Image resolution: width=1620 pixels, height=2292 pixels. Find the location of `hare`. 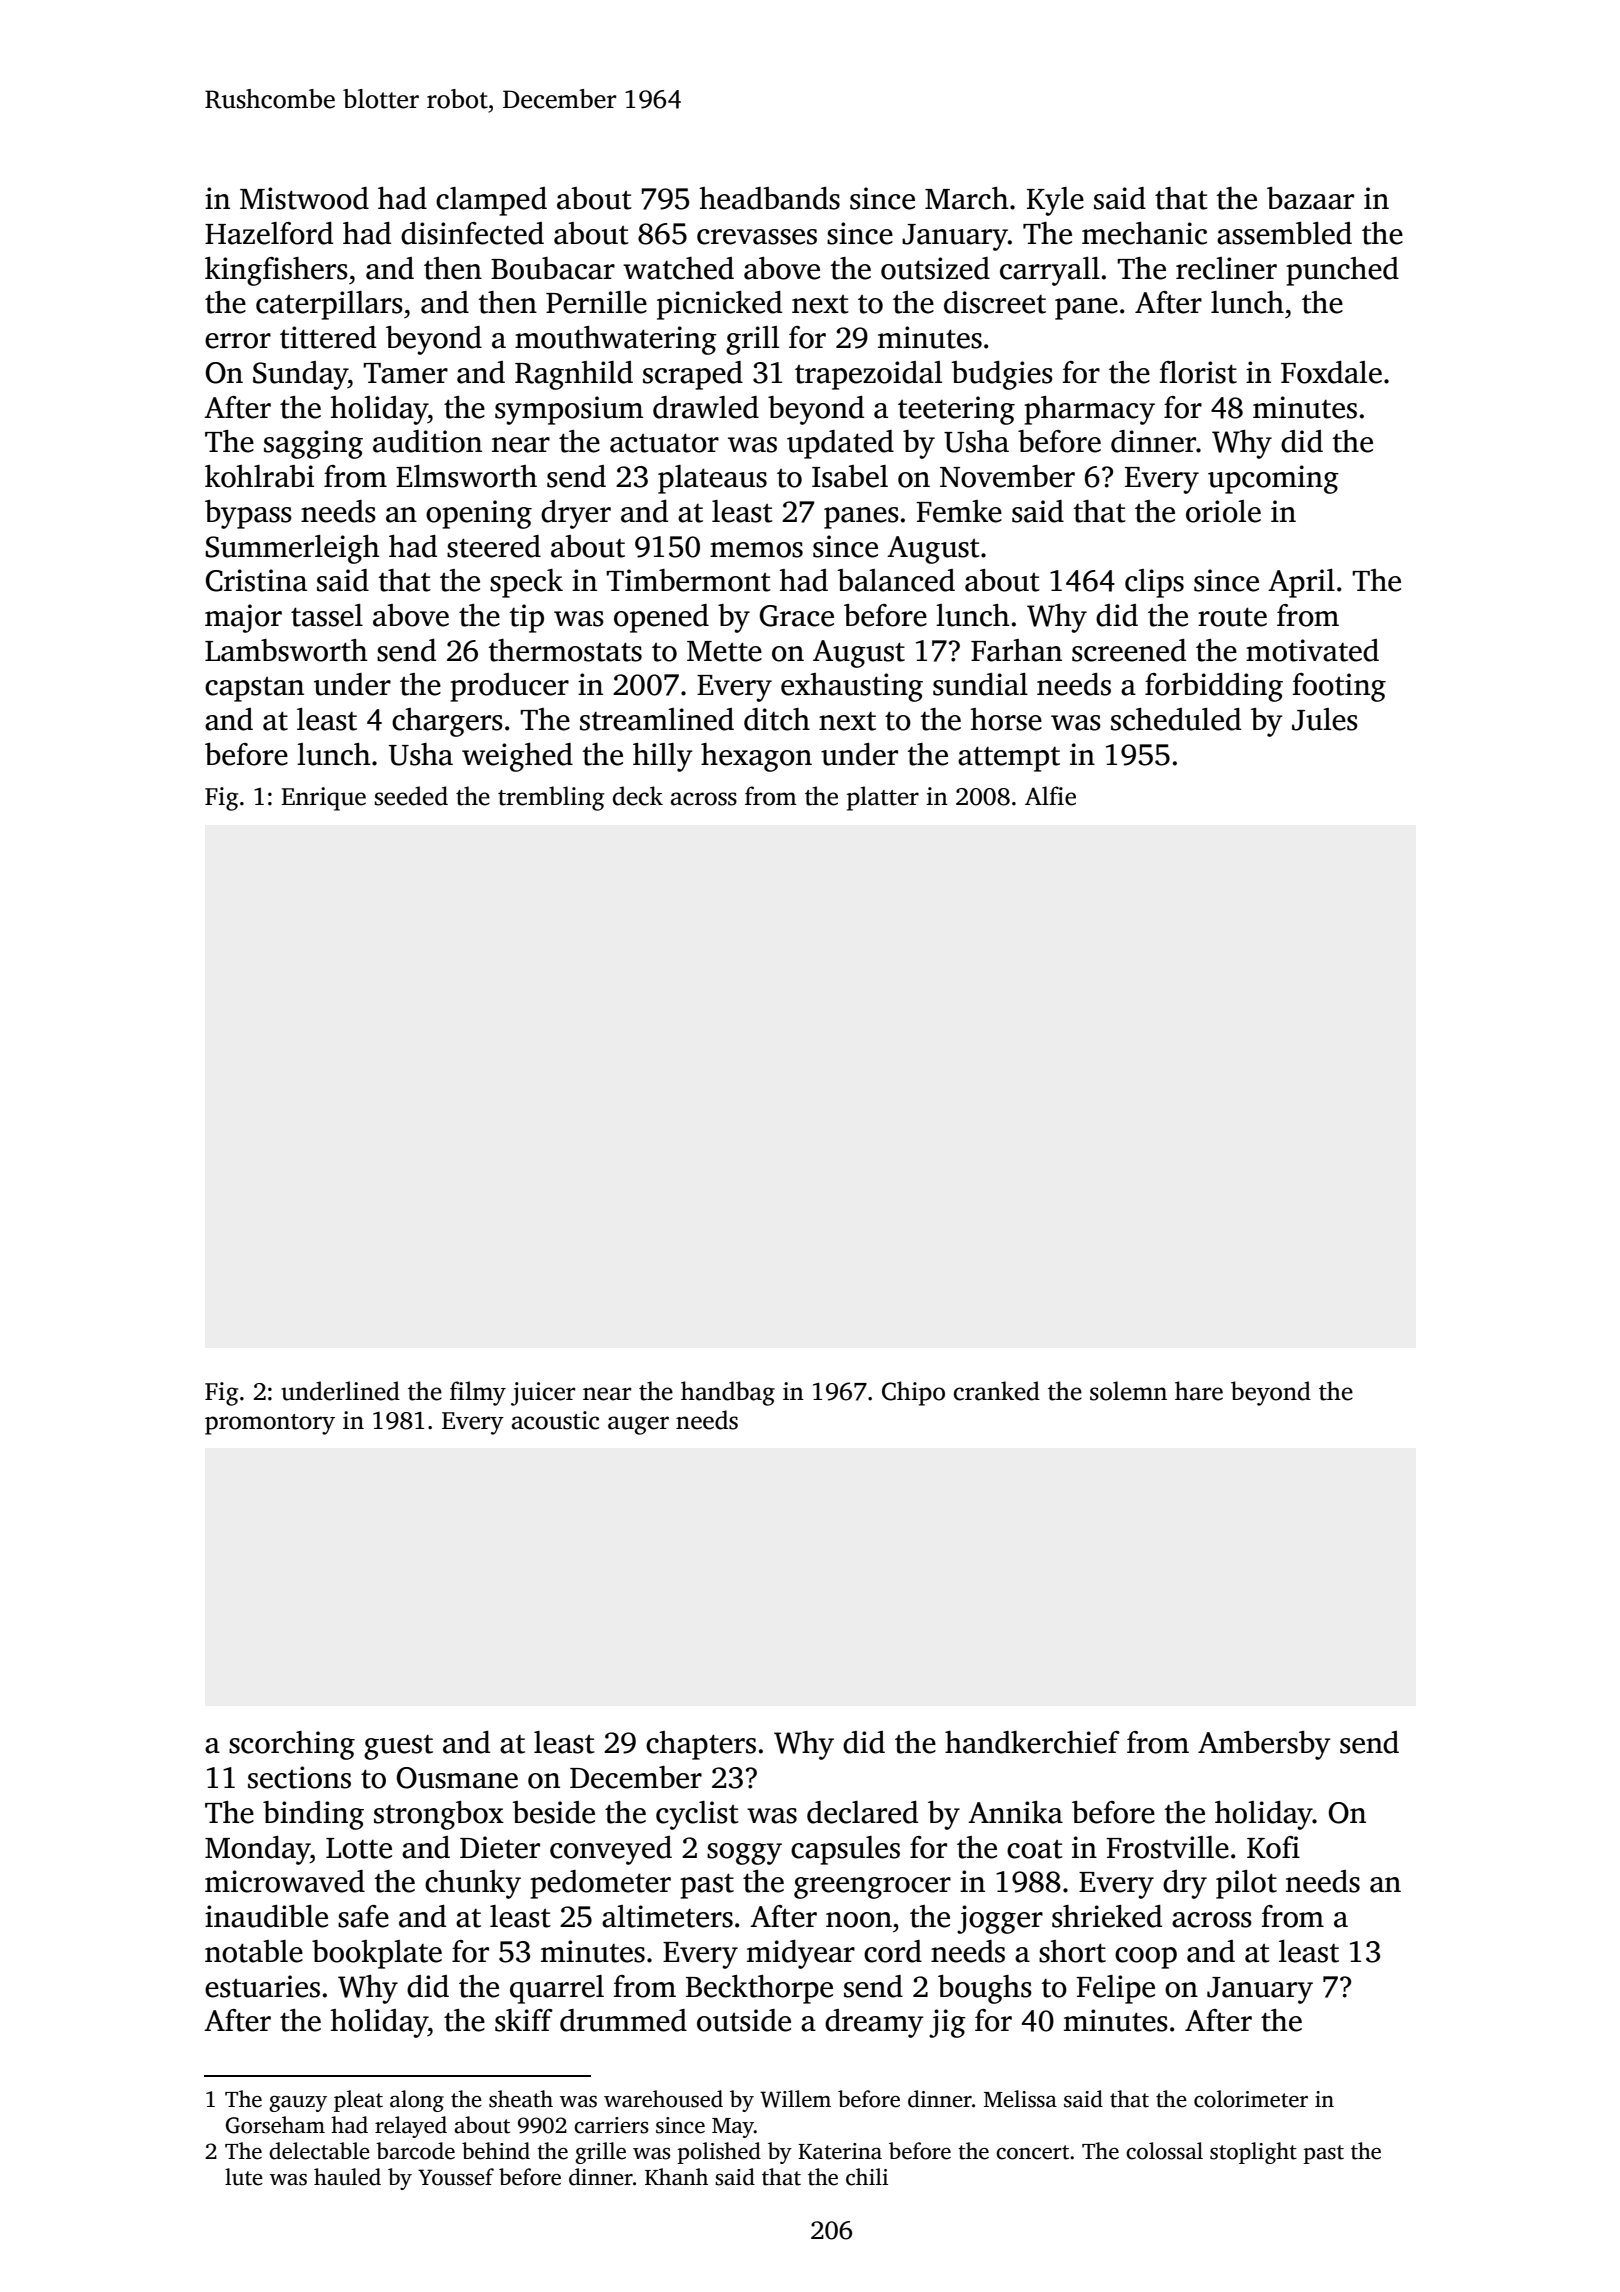

hare is located at coordinates (1199, 1391).
